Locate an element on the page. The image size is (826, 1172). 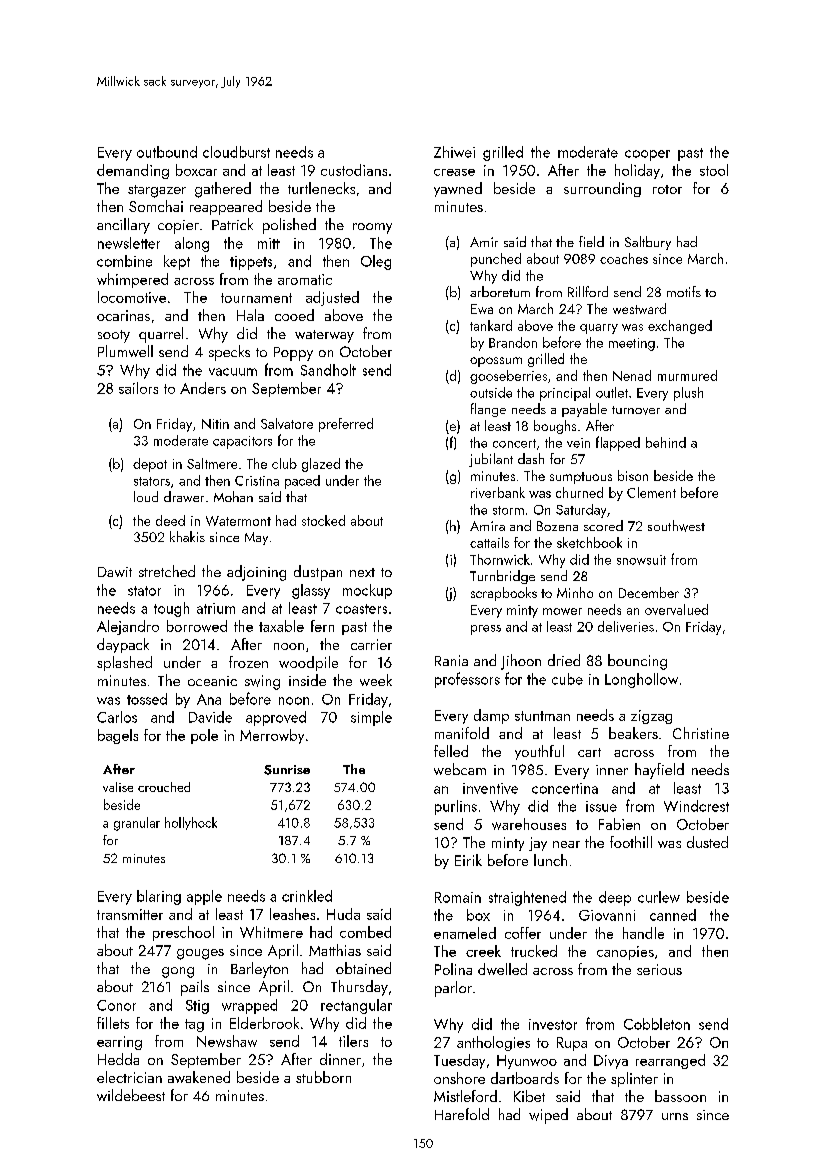
overvalued is located at coordinates (676, 609).
